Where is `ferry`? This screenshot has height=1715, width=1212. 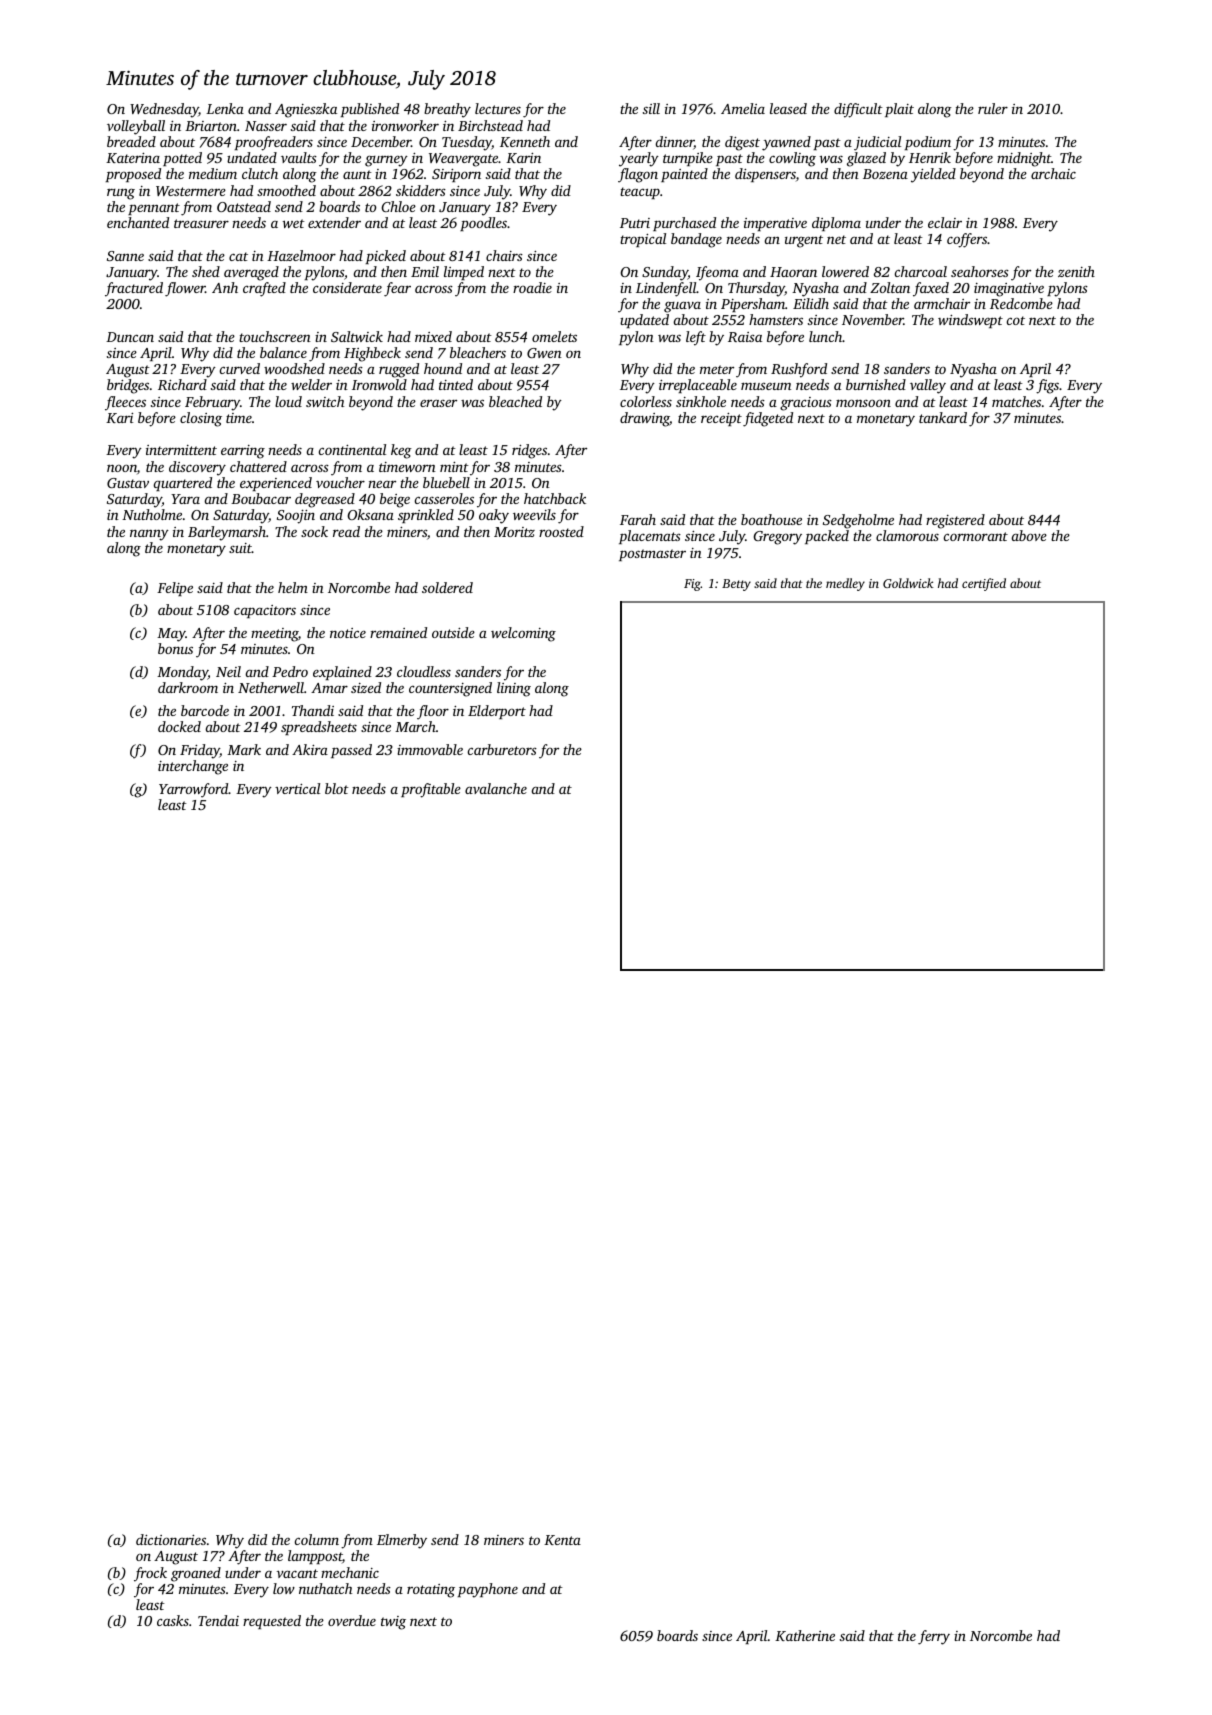
ferry is located at coordinates (934, 1637).
